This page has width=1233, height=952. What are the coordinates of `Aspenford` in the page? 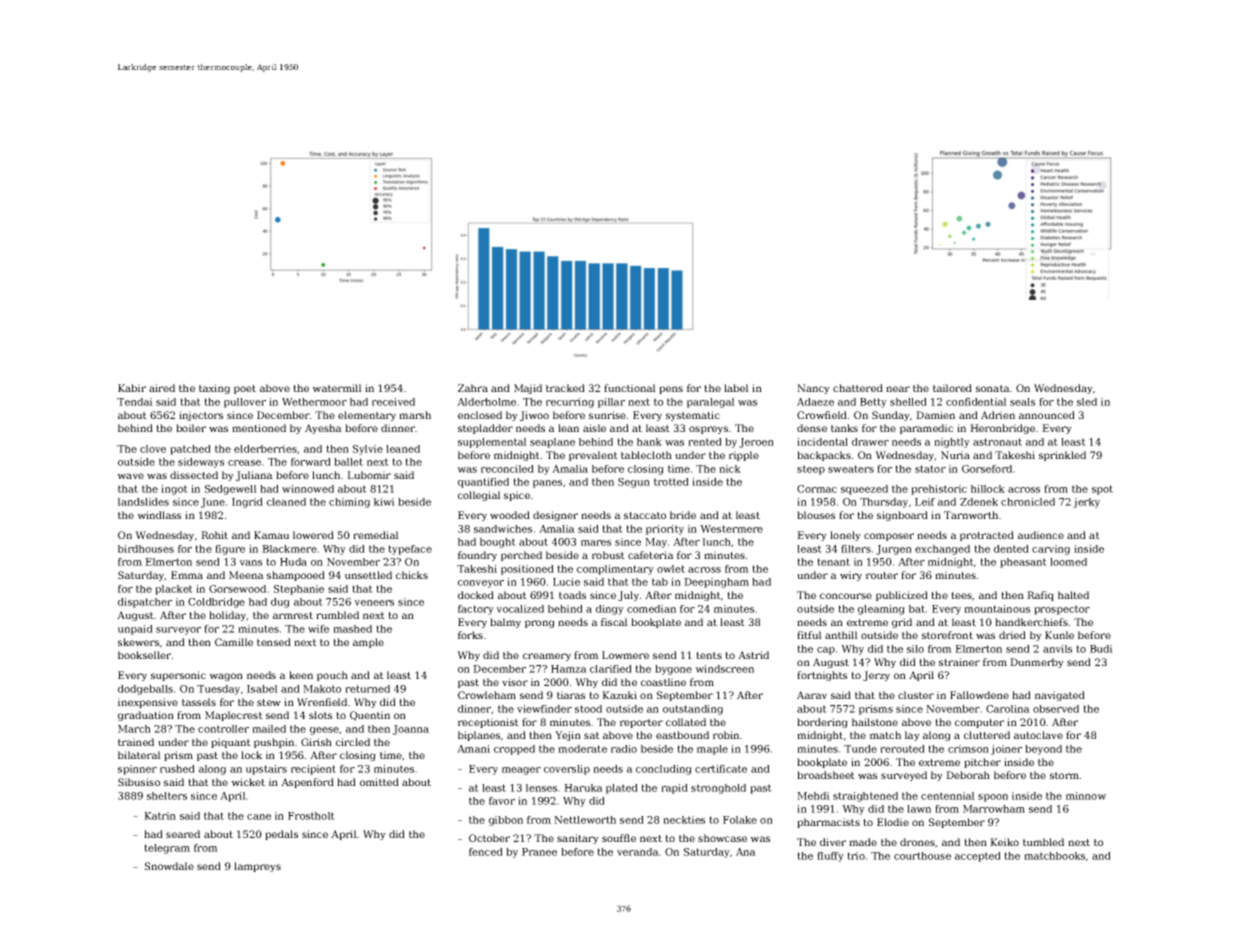 It's located at (307, 783).
